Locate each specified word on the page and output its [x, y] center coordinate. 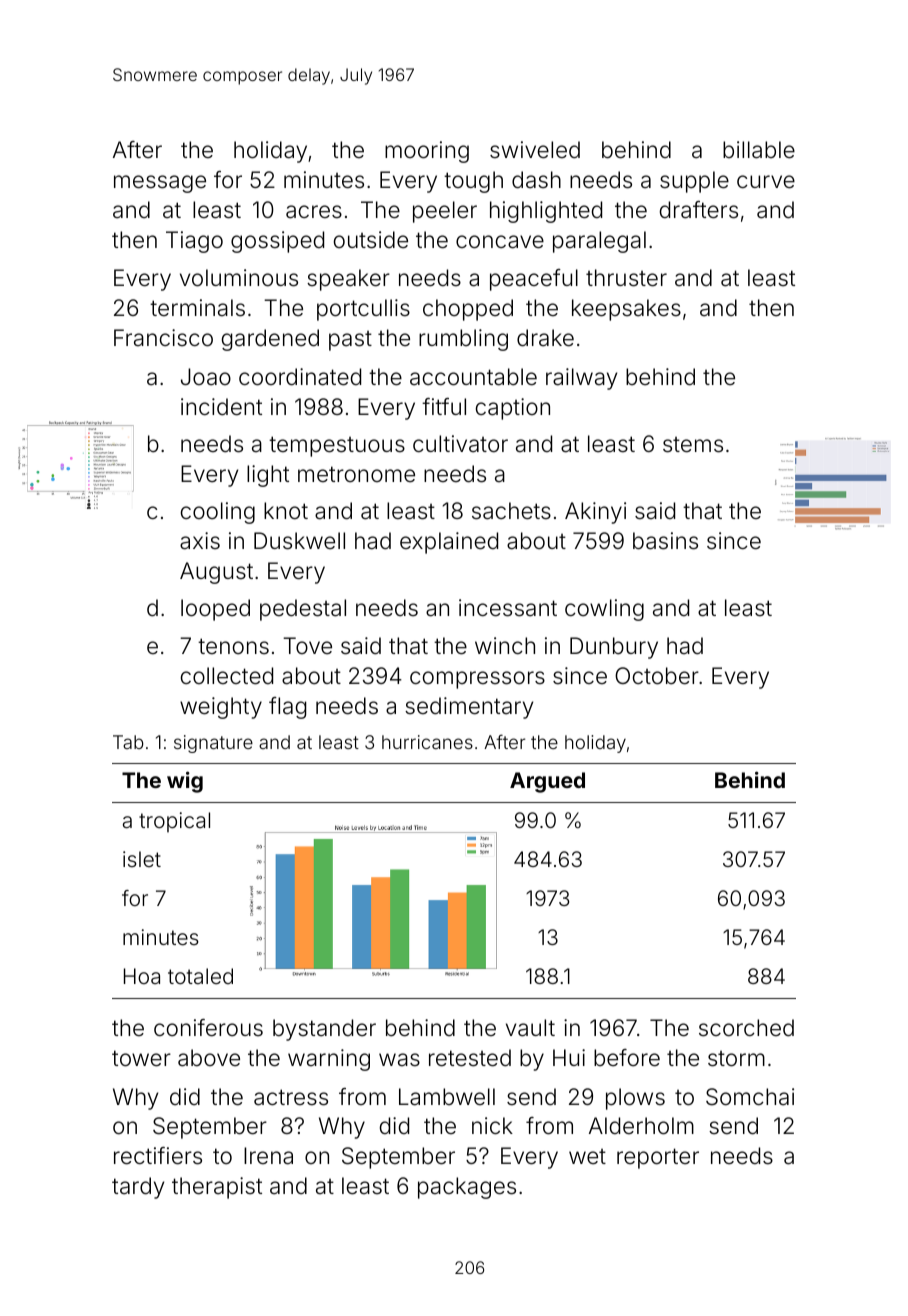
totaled [200, 976]
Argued [547, 782]
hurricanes [427, 742]
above [209, 1058]
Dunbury [614, 648]
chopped [468, 310]
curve [766, 182]
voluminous [239, 278]
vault [530, 1028]
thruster [626, 278]
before [627, 1058]
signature [213, 744]
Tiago [194, 242]
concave [500, 242]
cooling [218, 513]
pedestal [303, 610]
